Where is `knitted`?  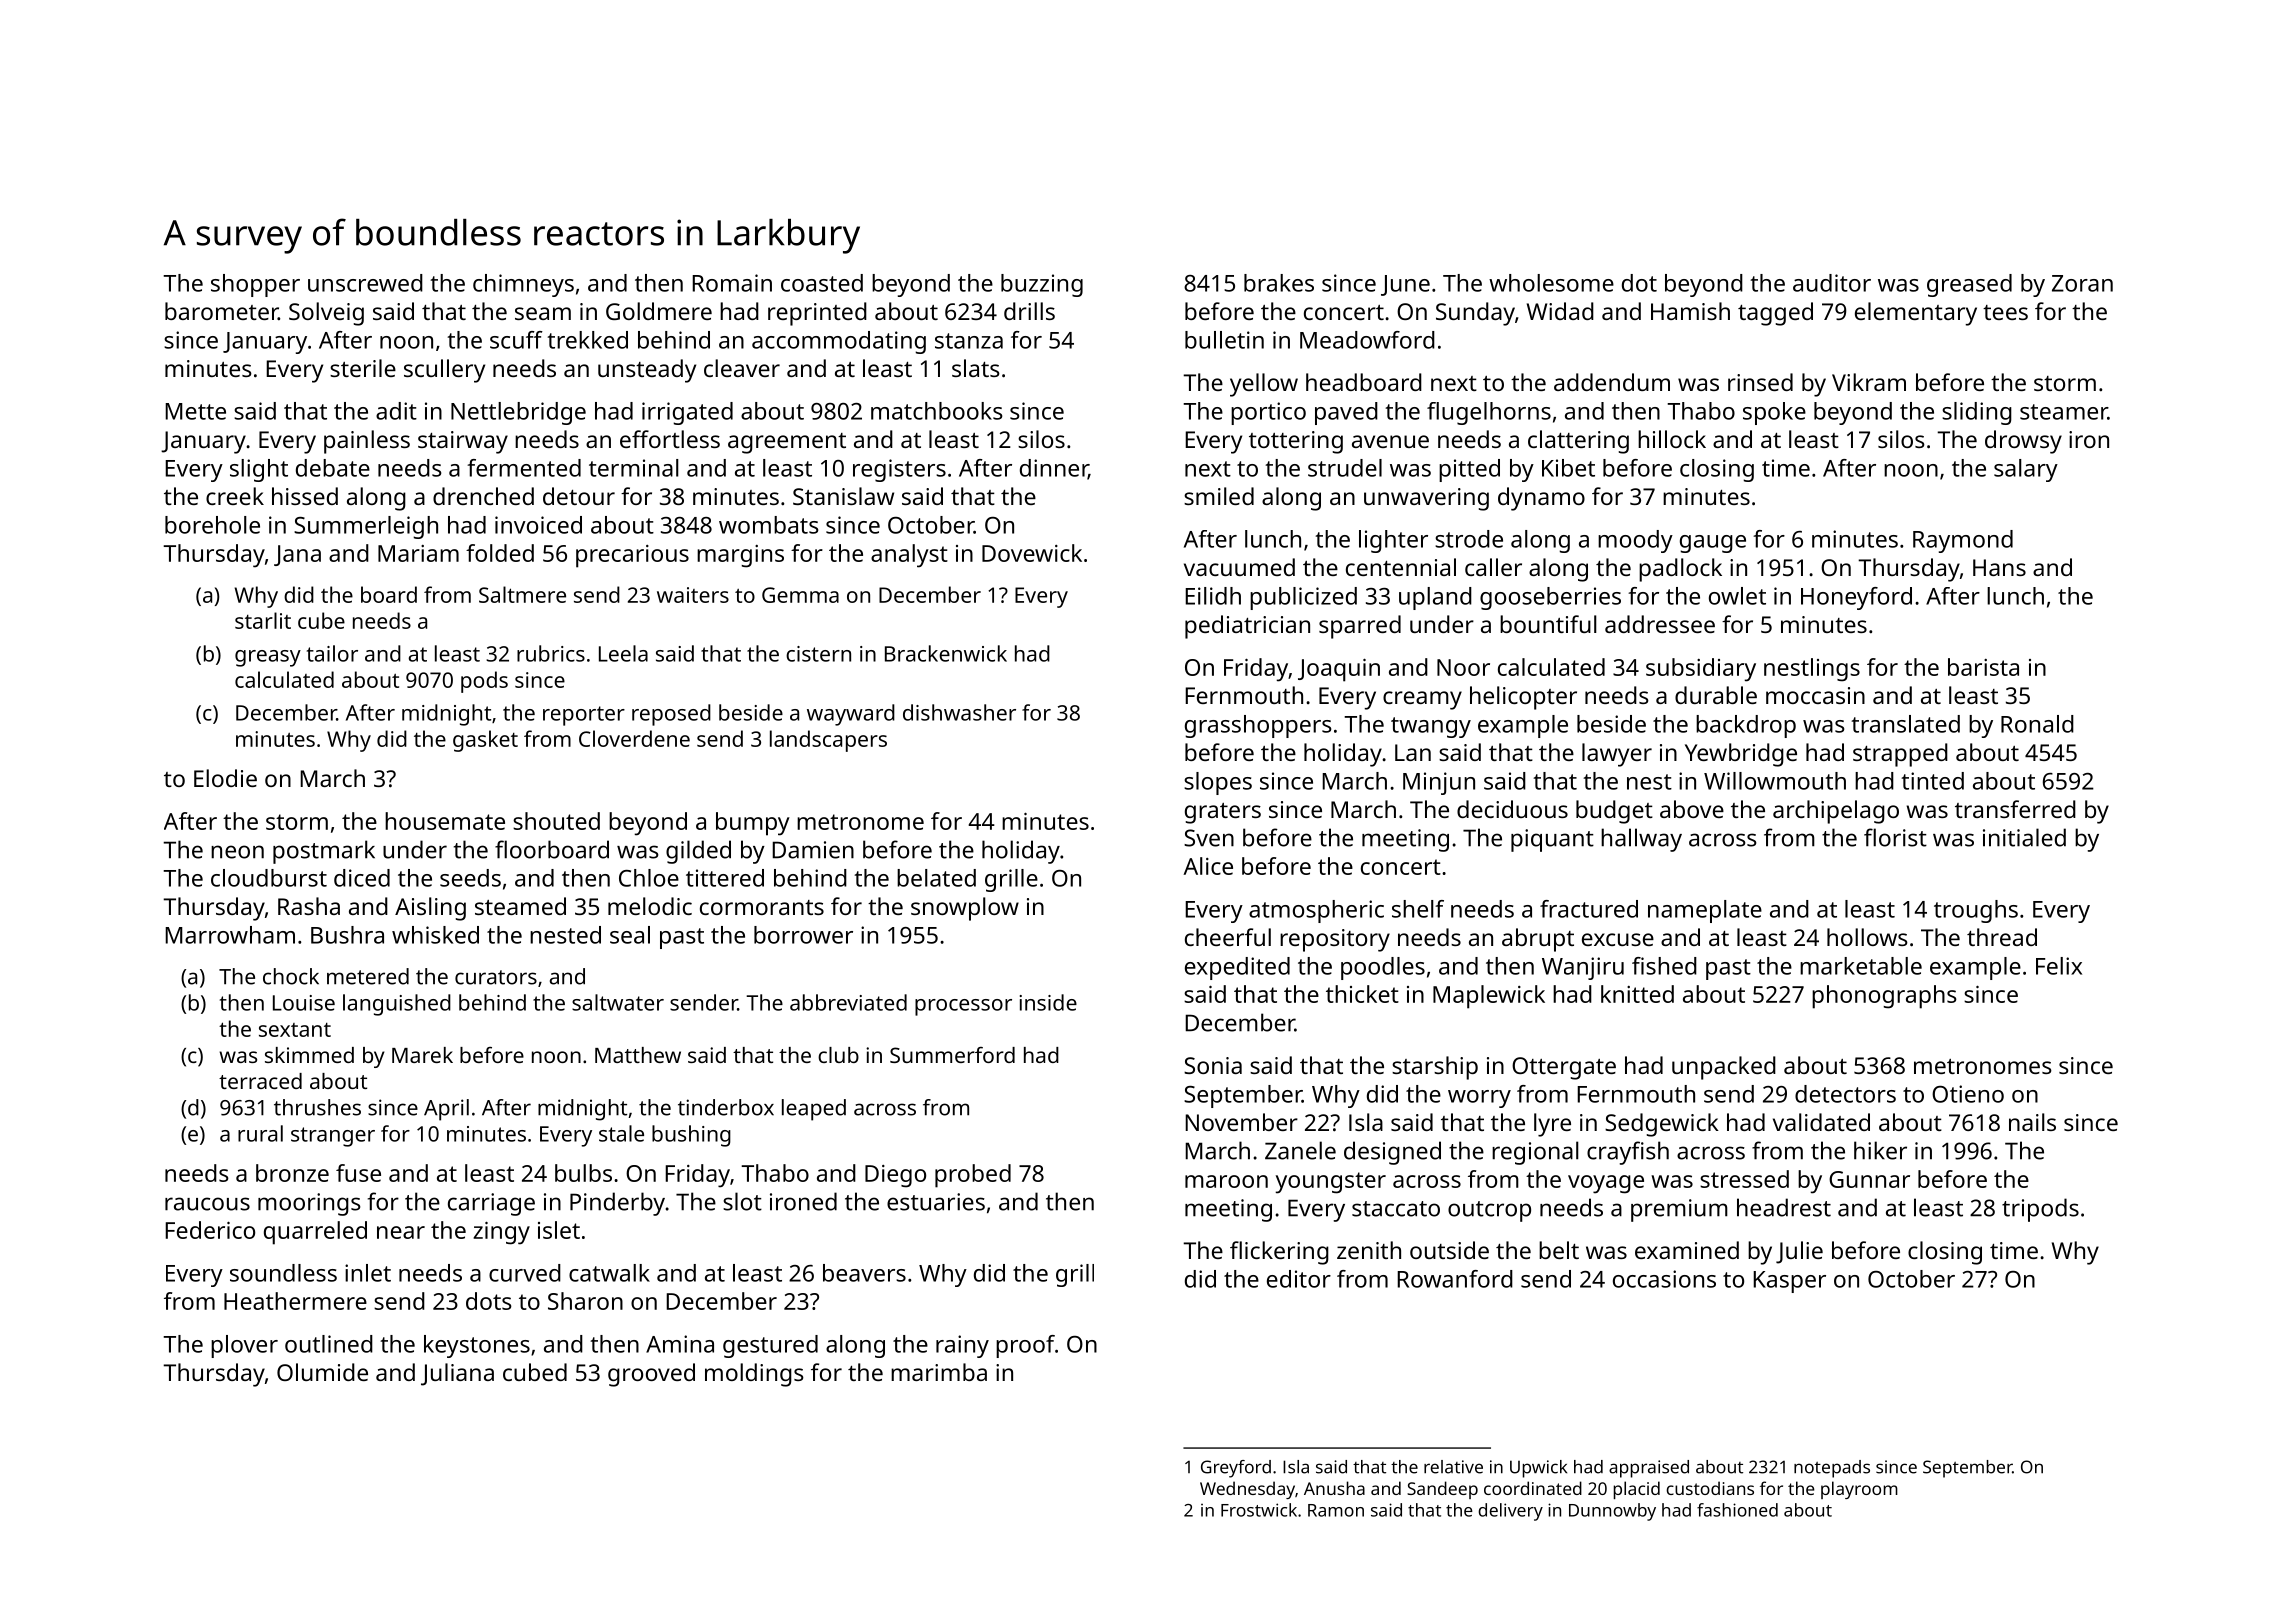 knitted is located at coordinates (1637, 994).
